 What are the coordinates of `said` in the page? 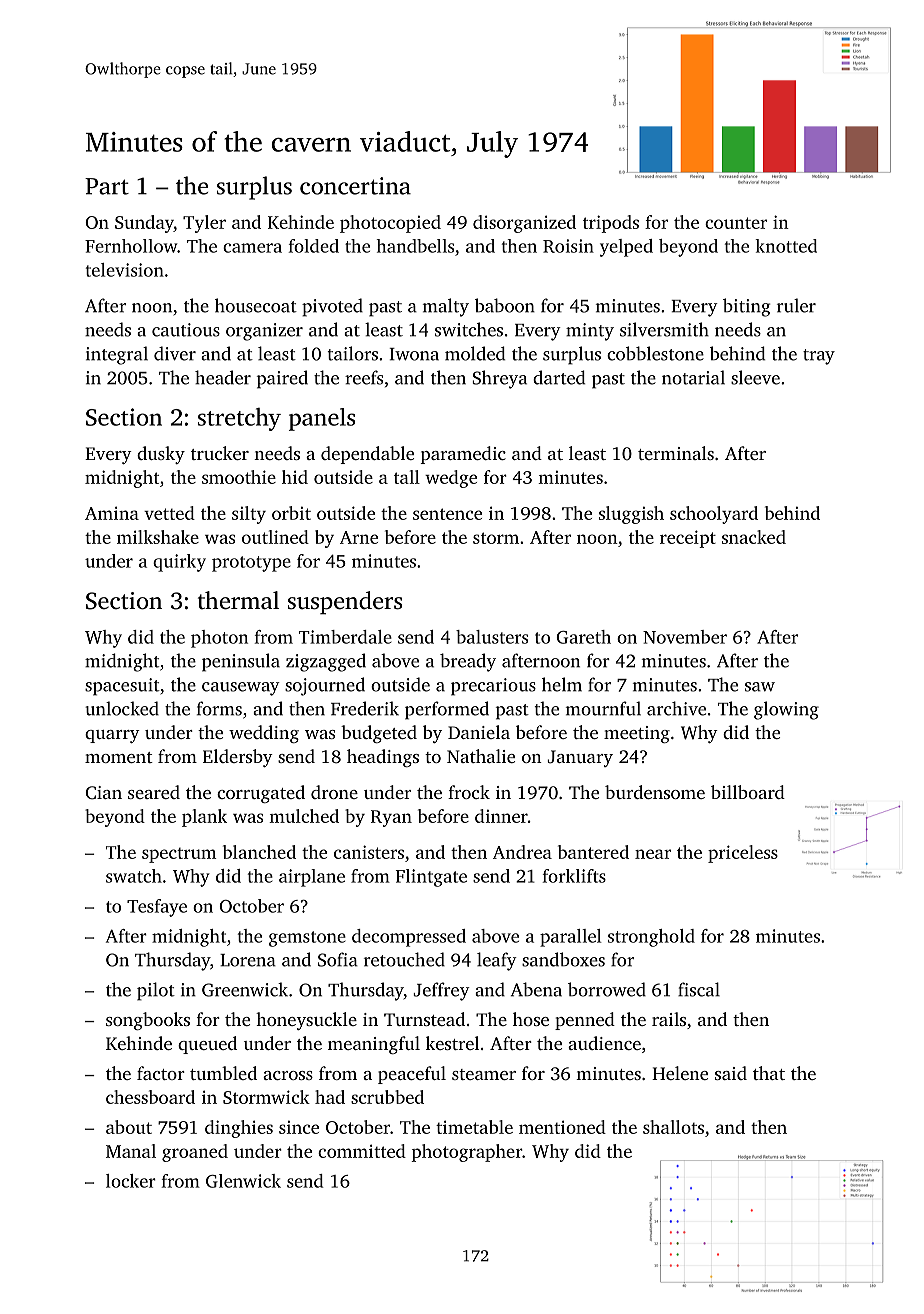 It's located at (731, 1073).
